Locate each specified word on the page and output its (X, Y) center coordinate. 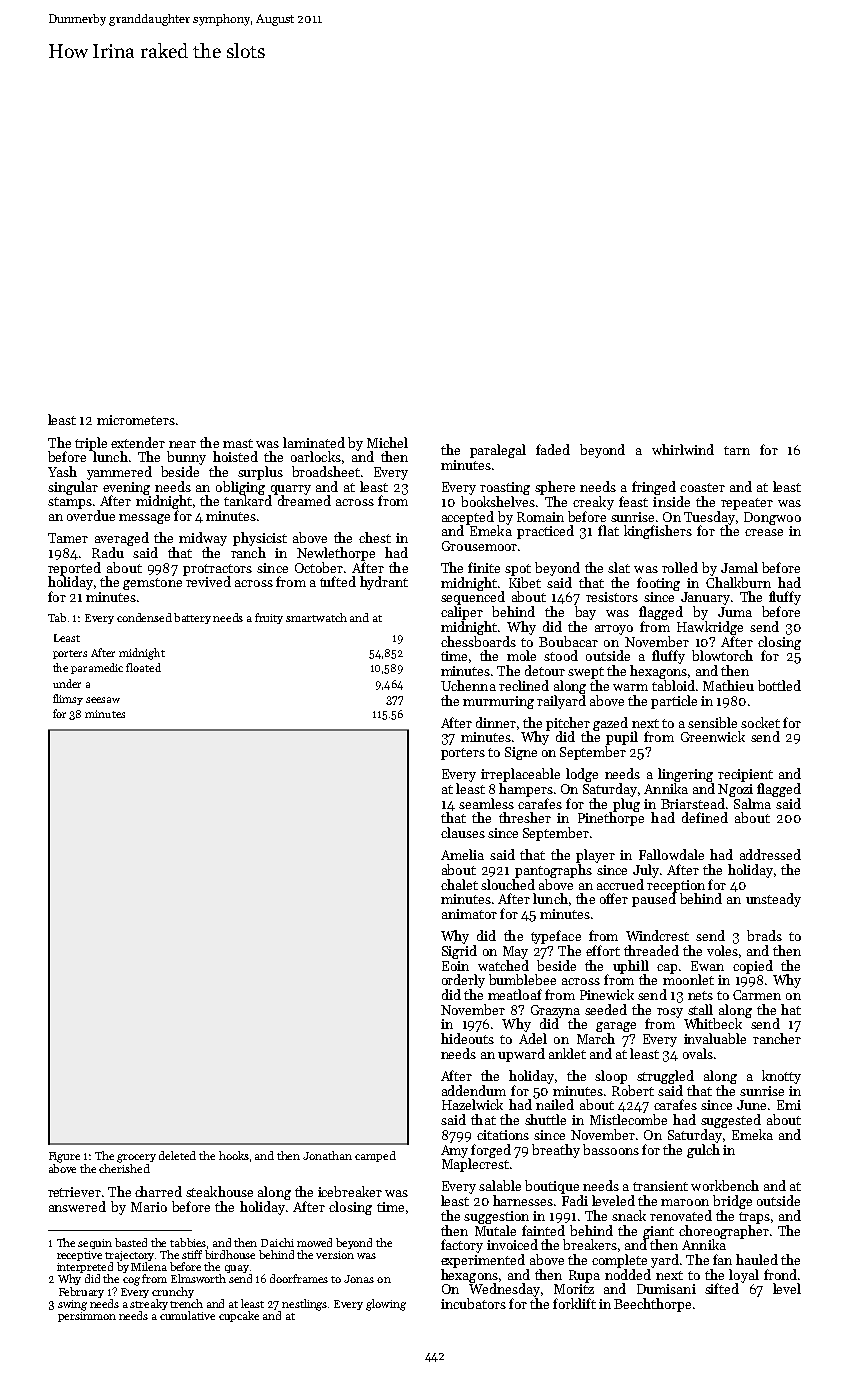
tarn (737, 450)
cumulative (187, 1315)
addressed (770, 854)
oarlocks (316, 456)
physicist (260, 539)
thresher (525, 817)
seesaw (103, 700)
